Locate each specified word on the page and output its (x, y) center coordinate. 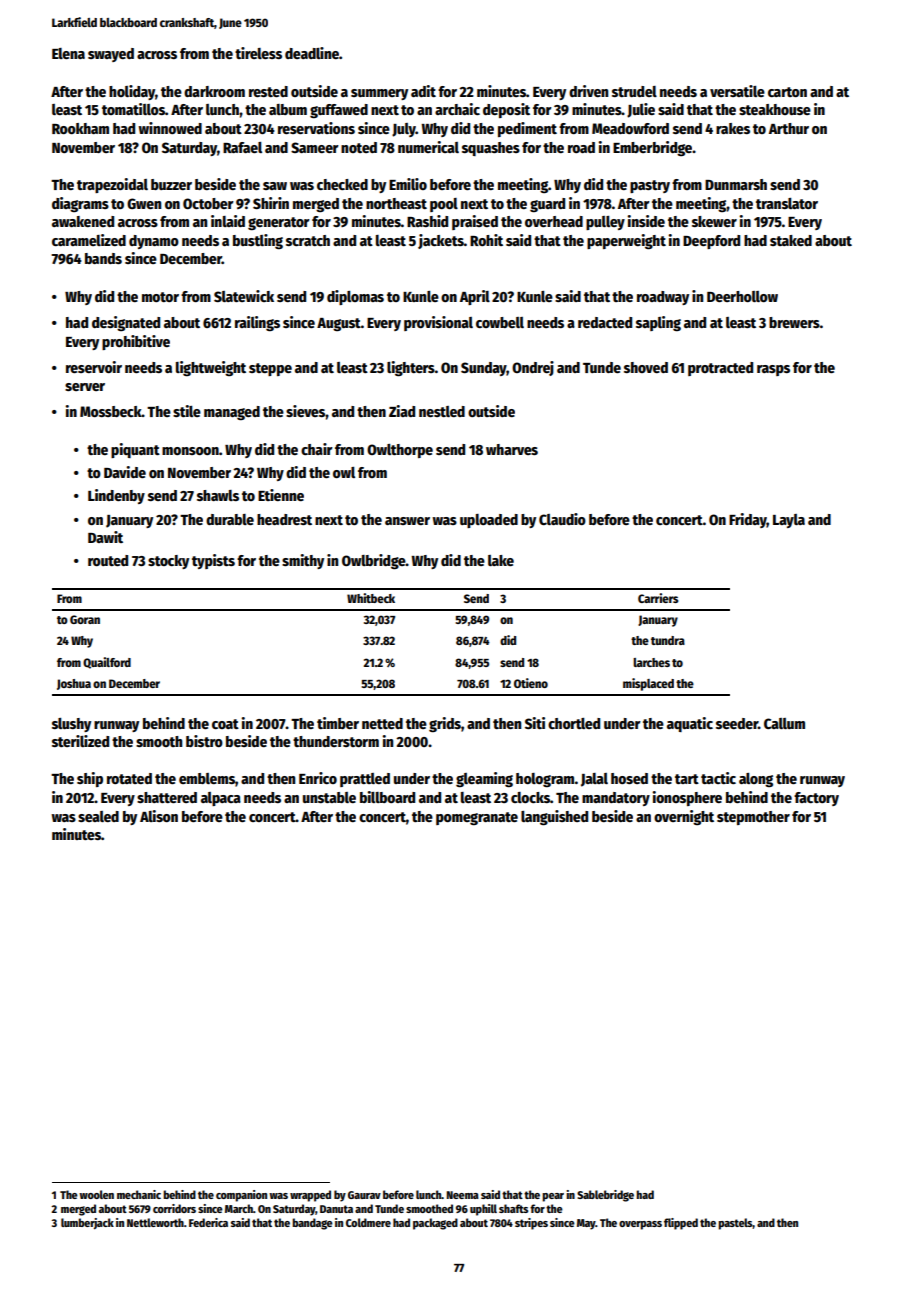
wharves (512, 449)
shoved (646, 367)
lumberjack (87, 1224)
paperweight (626, 242)
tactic (718, 778)
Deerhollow (742, 296)
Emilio (408, 184)
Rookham (80, 128)
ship (90, 779)
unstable (329, 797)
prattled (365, 780)
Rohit (486, 240)
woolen (96, 1194)
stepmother (753, 818)
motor (160, 297)
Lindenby (116, 496)
